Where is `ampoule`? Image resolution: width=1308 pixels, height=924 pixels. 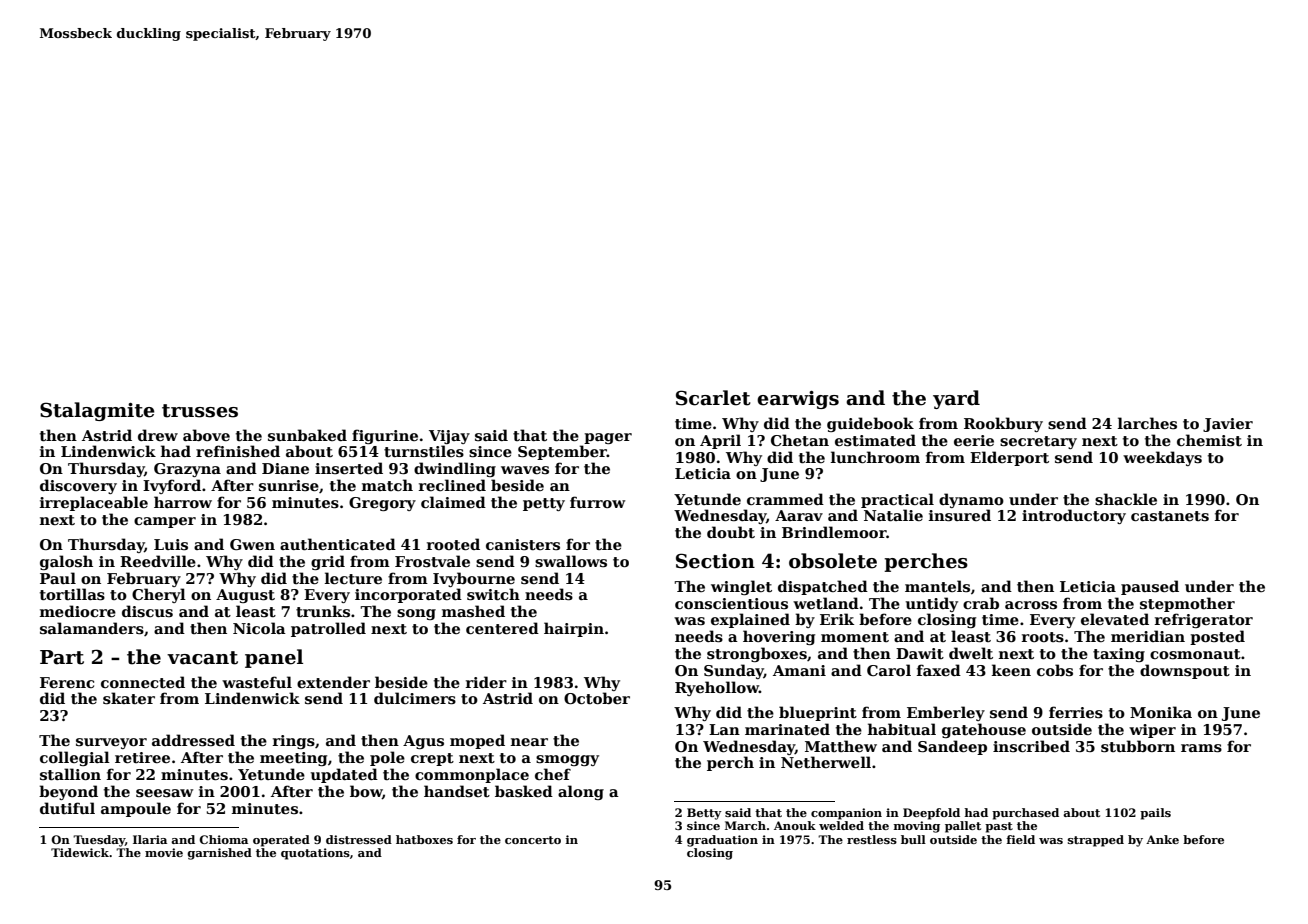
ampoule is located at coordinates (136, 809).
